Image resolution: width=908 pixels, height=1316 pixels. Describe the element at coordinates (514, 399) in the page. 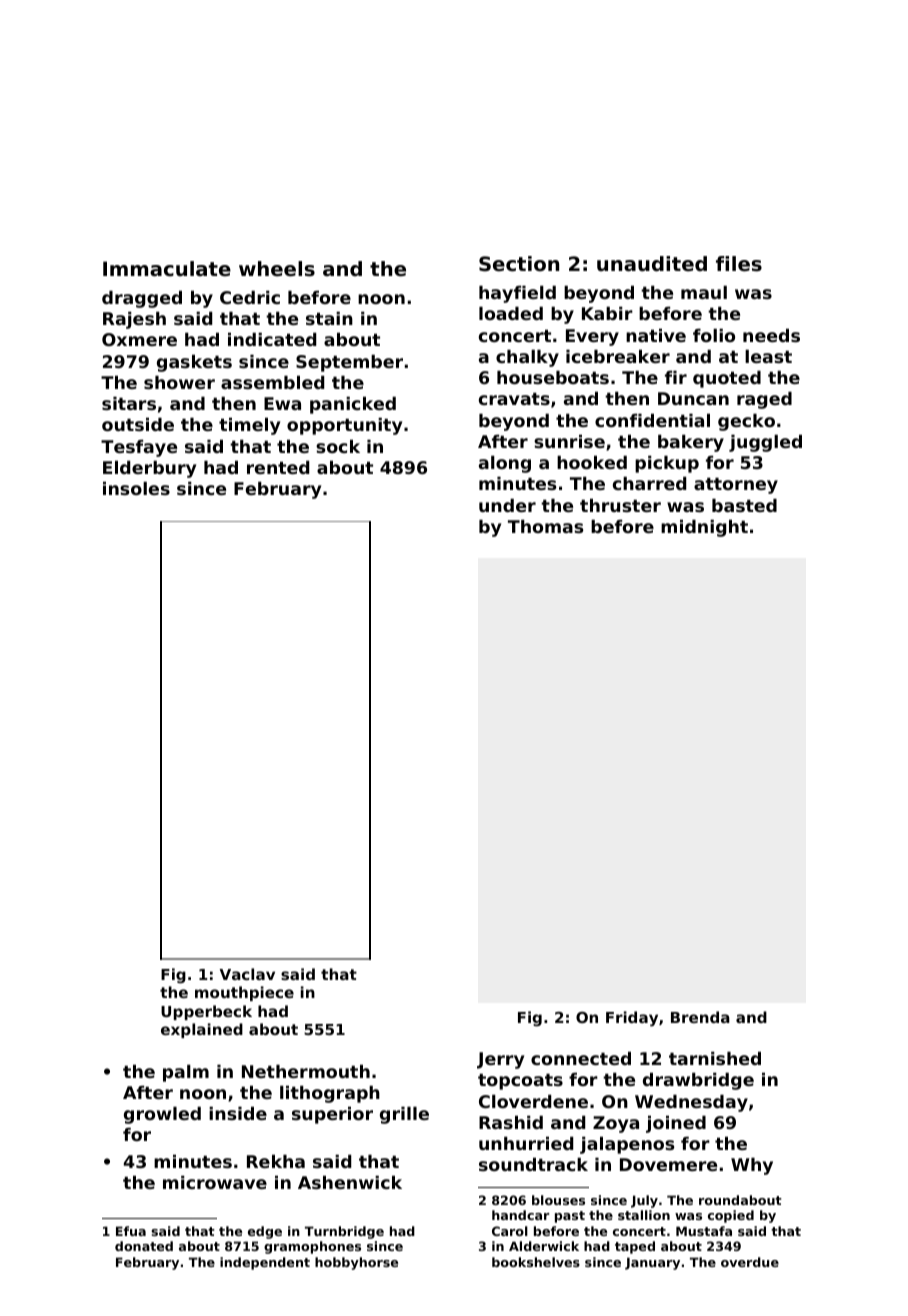

I see `cravats` at that location.
